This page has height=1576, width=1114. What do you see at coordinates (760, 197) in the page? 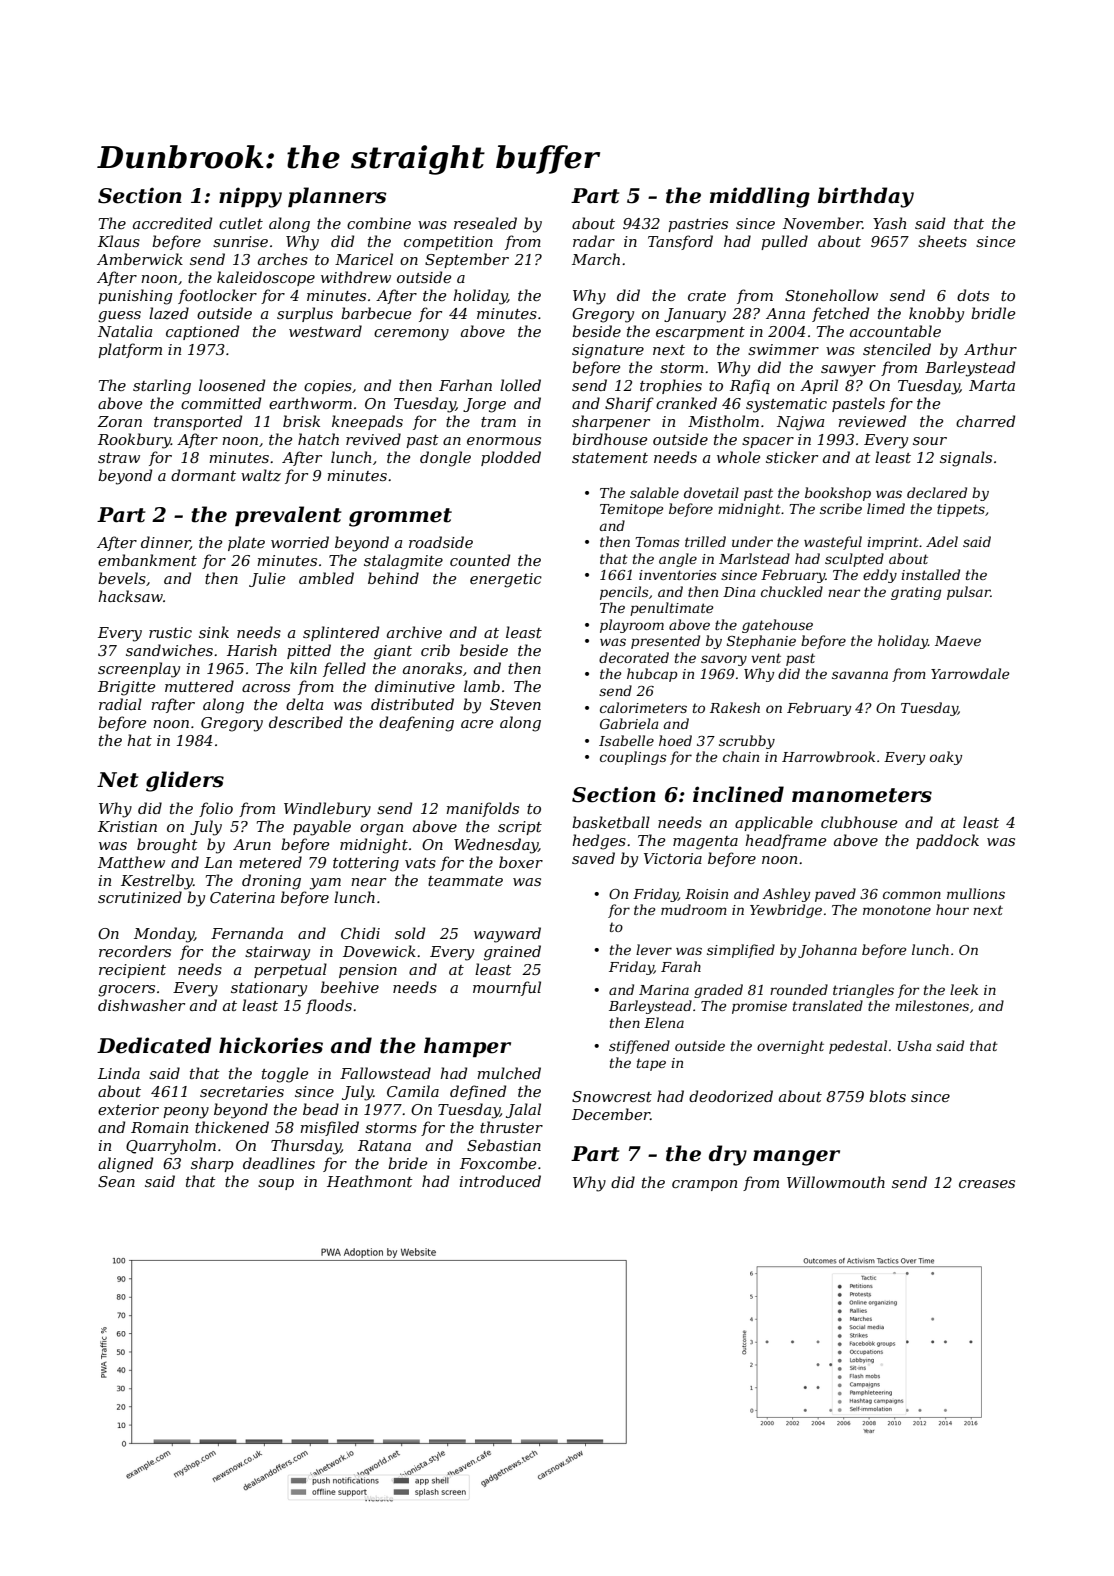
I see `middling` at bounding box center [760, 197].
